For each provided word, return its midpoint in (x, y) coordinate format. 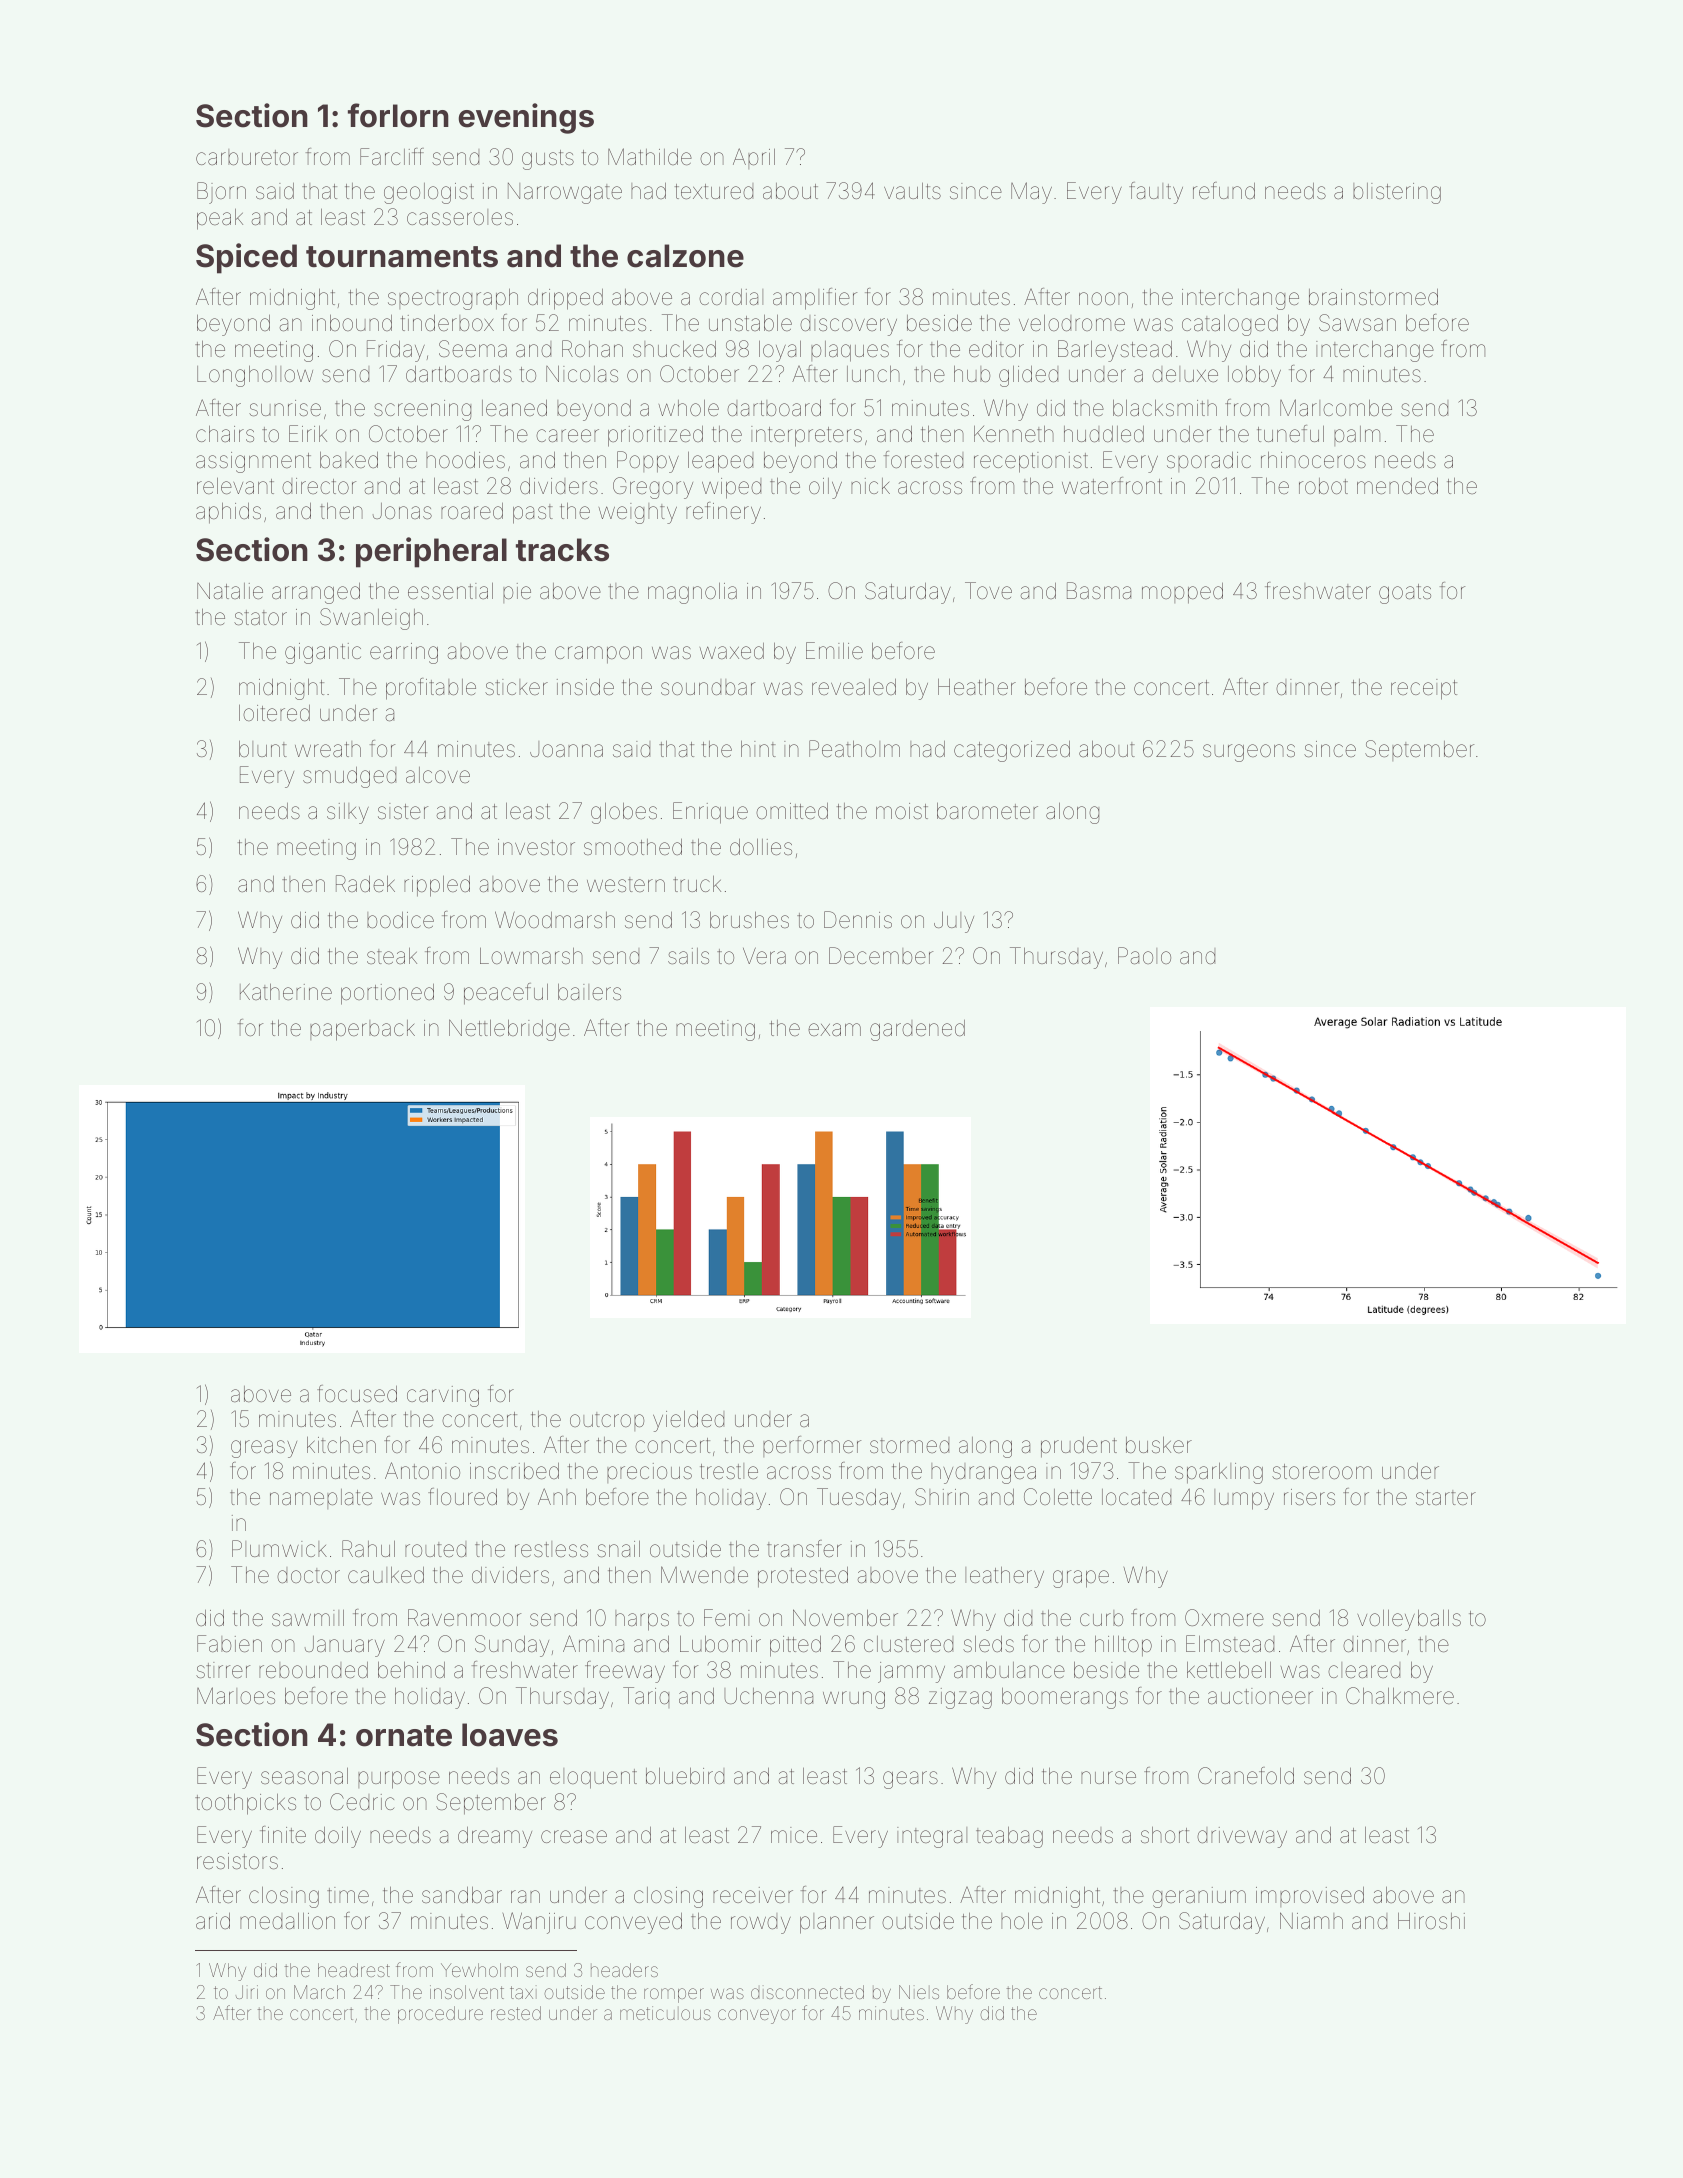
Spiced (246, 258)
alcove (438, 775)
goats (1405, 594)
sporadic (1209, 461)
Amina (593, 1644)
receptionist (1031, 462)
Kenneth (1014, 434)
